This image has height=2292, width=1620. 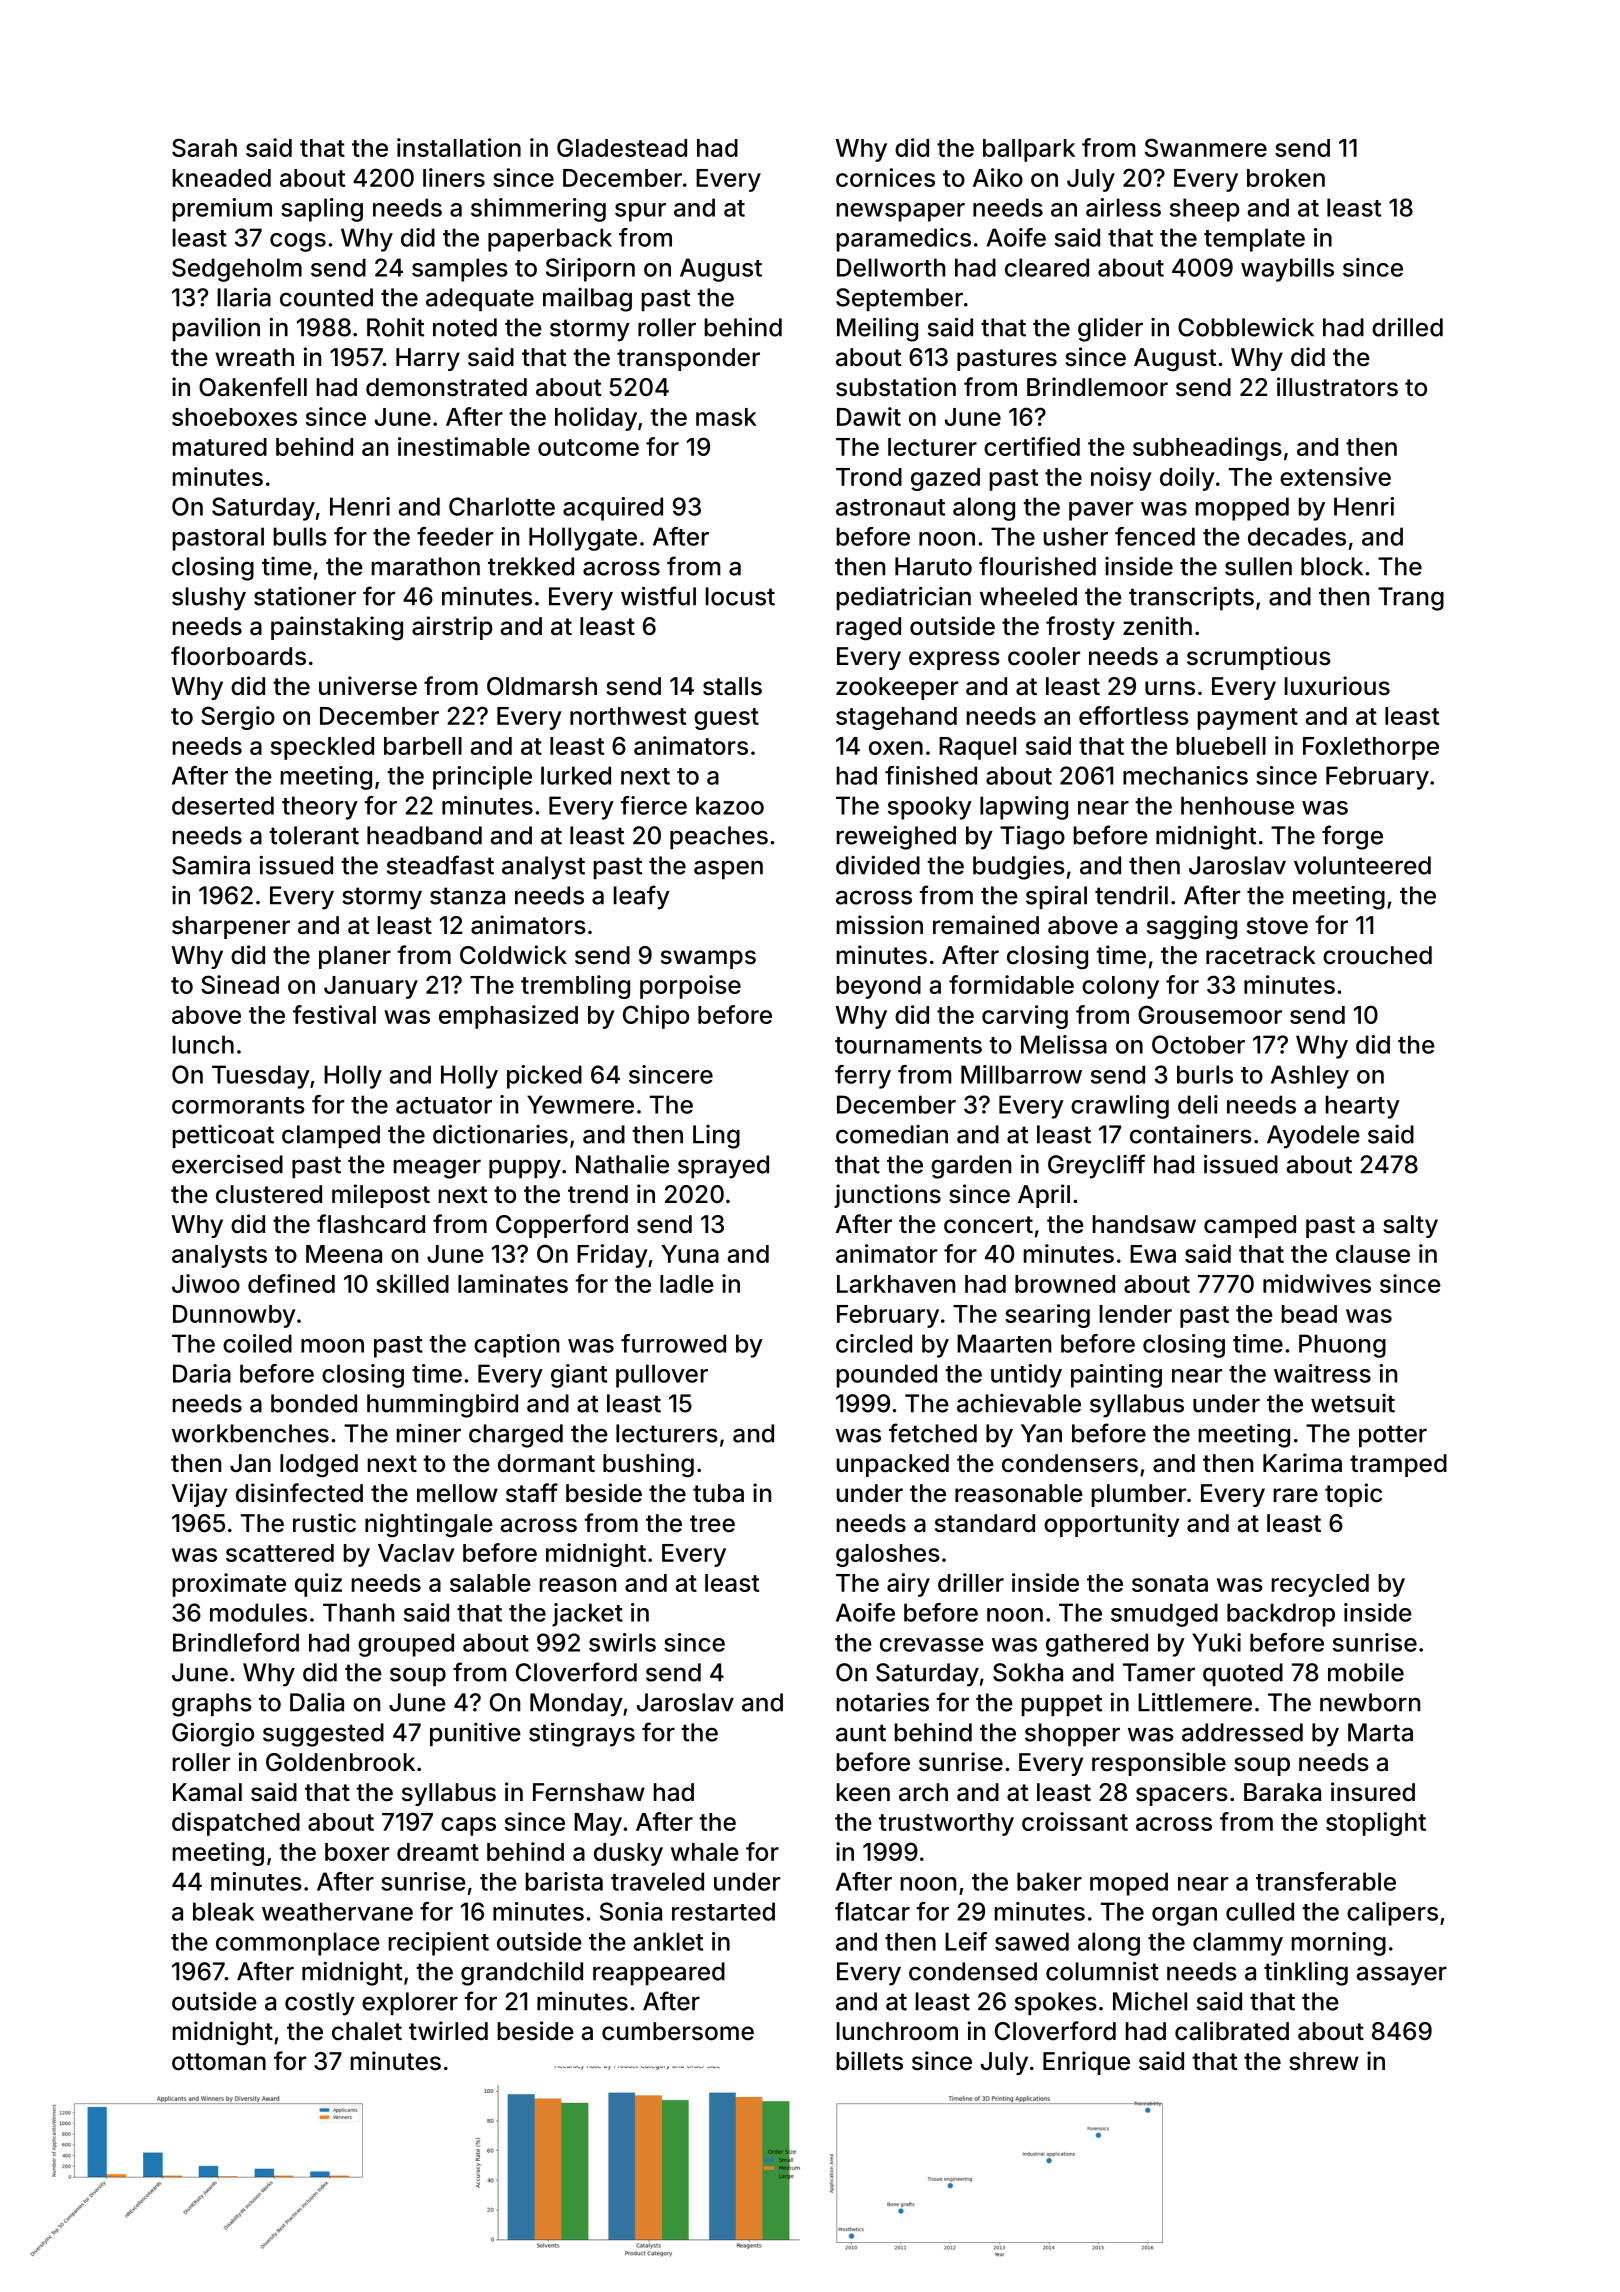 What do you see at coordinates (870, 2061) in the image?
I see `billets` at bounding box center [870, 2061].
